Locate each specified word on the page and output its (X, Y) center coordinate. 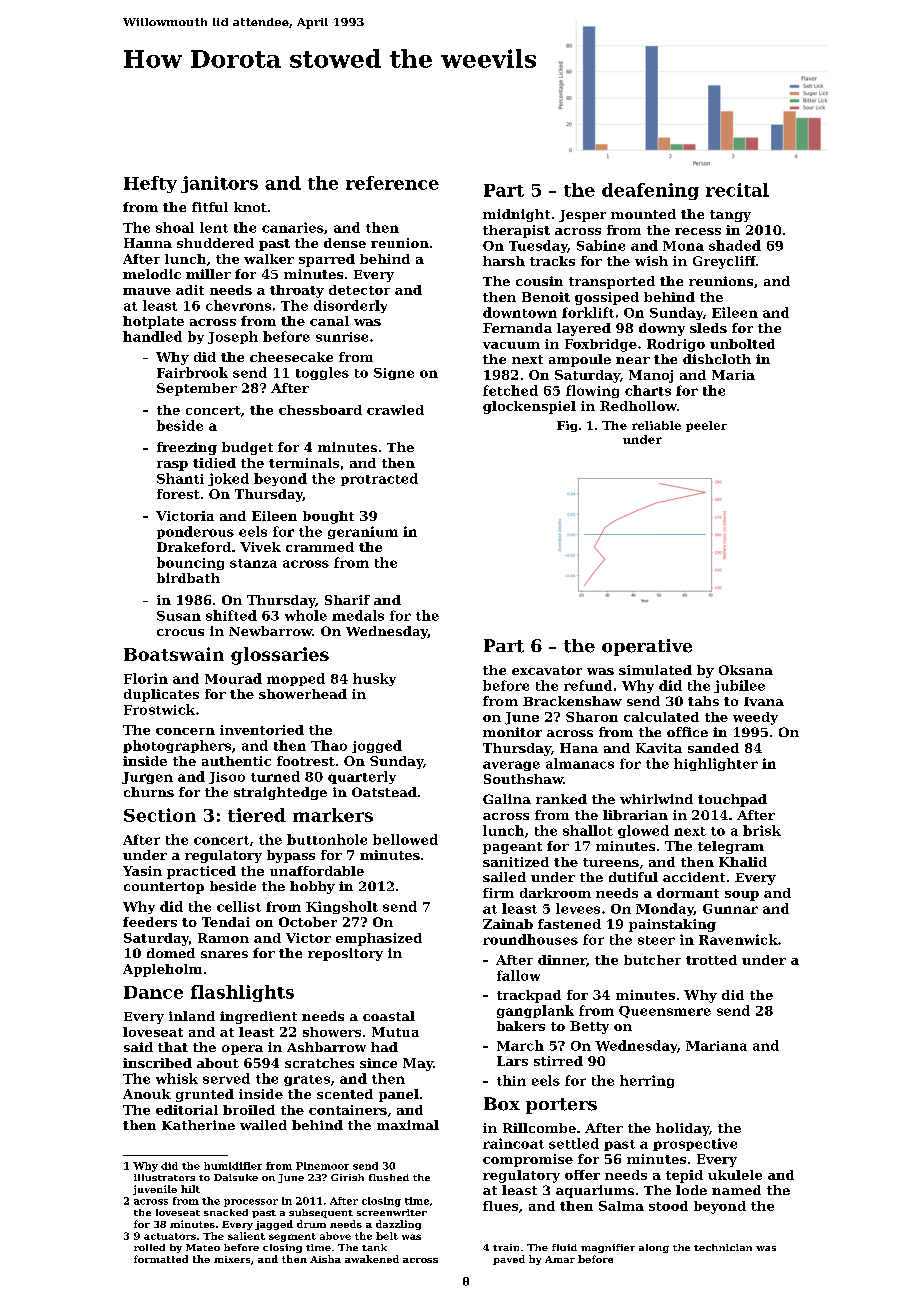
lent (214, 227)
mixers (232, 1259)
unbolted (742, 344)
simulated (655, 670)
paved (509, 1260)
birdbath (188, 578)
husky (374, 679)
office (687, 732)
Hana (579, 748)
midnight (516, 215)
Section (160, 815)
